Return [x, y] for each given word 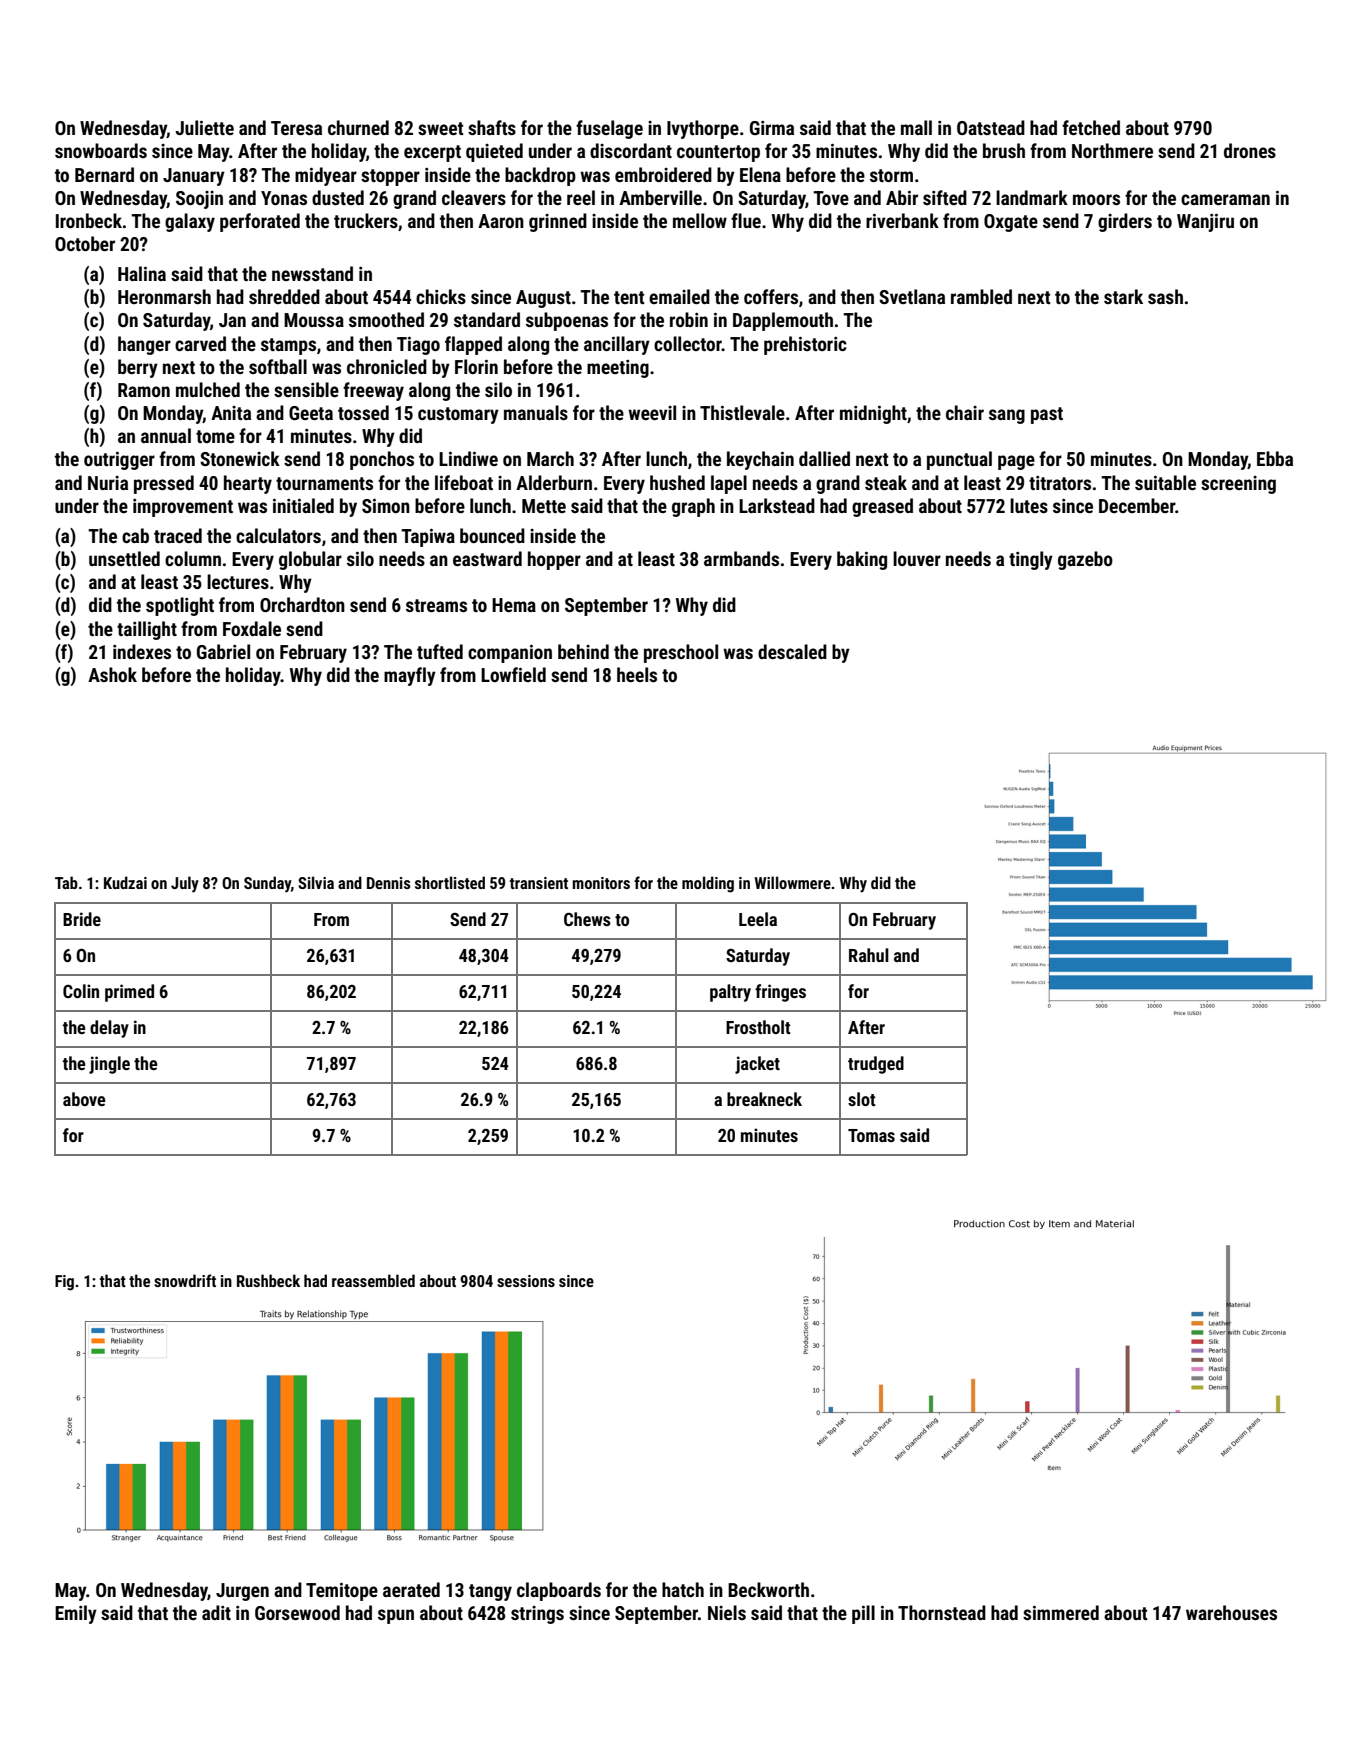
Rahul [869, 955]
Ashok [112, 674]
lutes [1029, 505]
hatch [683, 1589]
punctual [959, 460]
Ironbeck [89, 220]
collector [688, 343]
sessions [526, 1281]
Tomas [871, 1135]
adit [216, 1612]
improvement [183, 508]
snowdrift [185, 1280]
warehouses [1231, 1612]
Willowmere [793, 882]
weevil [652, 412]
